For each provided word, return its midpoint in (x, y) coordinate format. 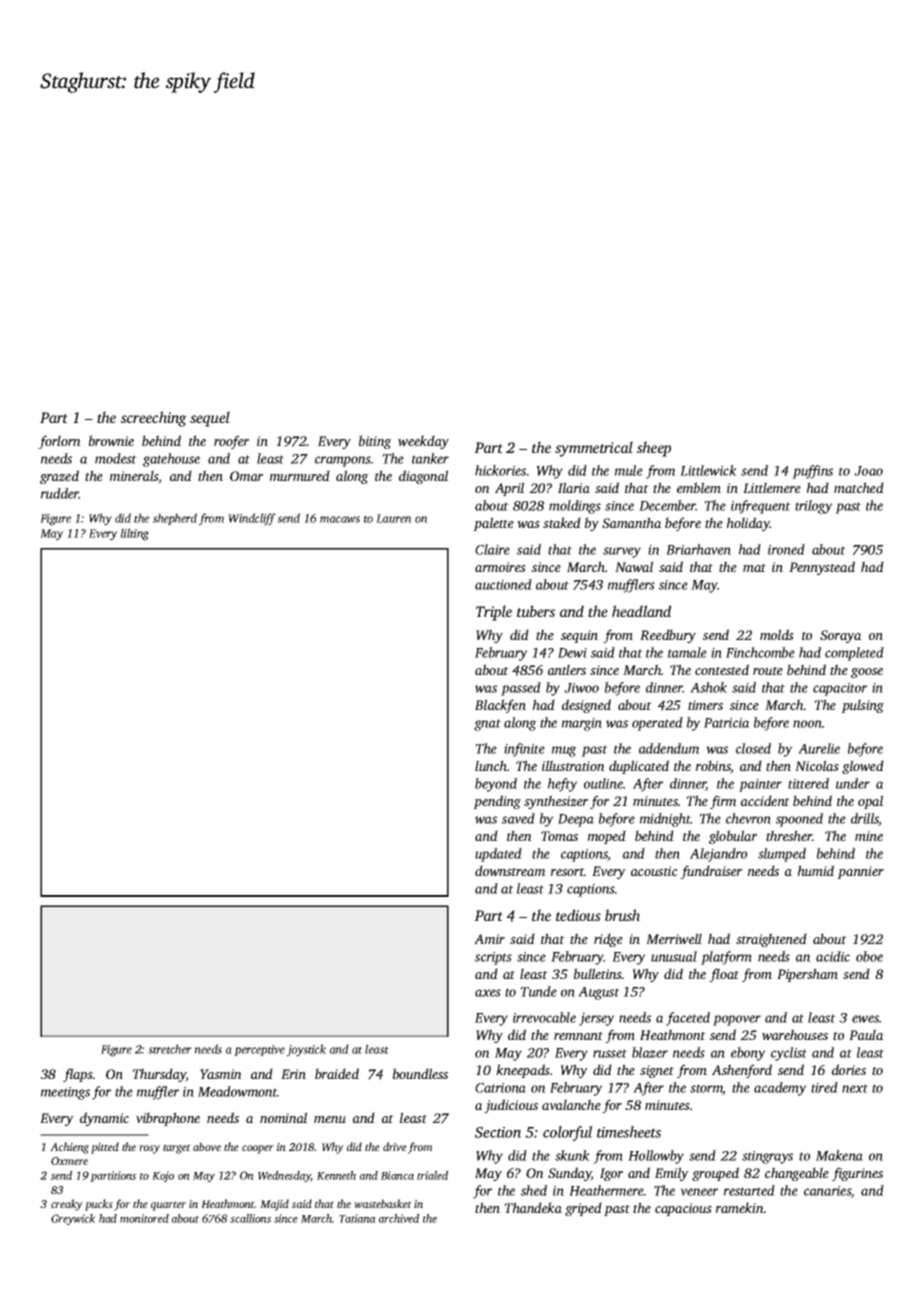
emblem (699, 487)
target (177, 1149)
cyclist (789, 1054)
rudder (60, 493)
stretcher (170, 1049)
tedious (578, 915)
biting (375, 442)
